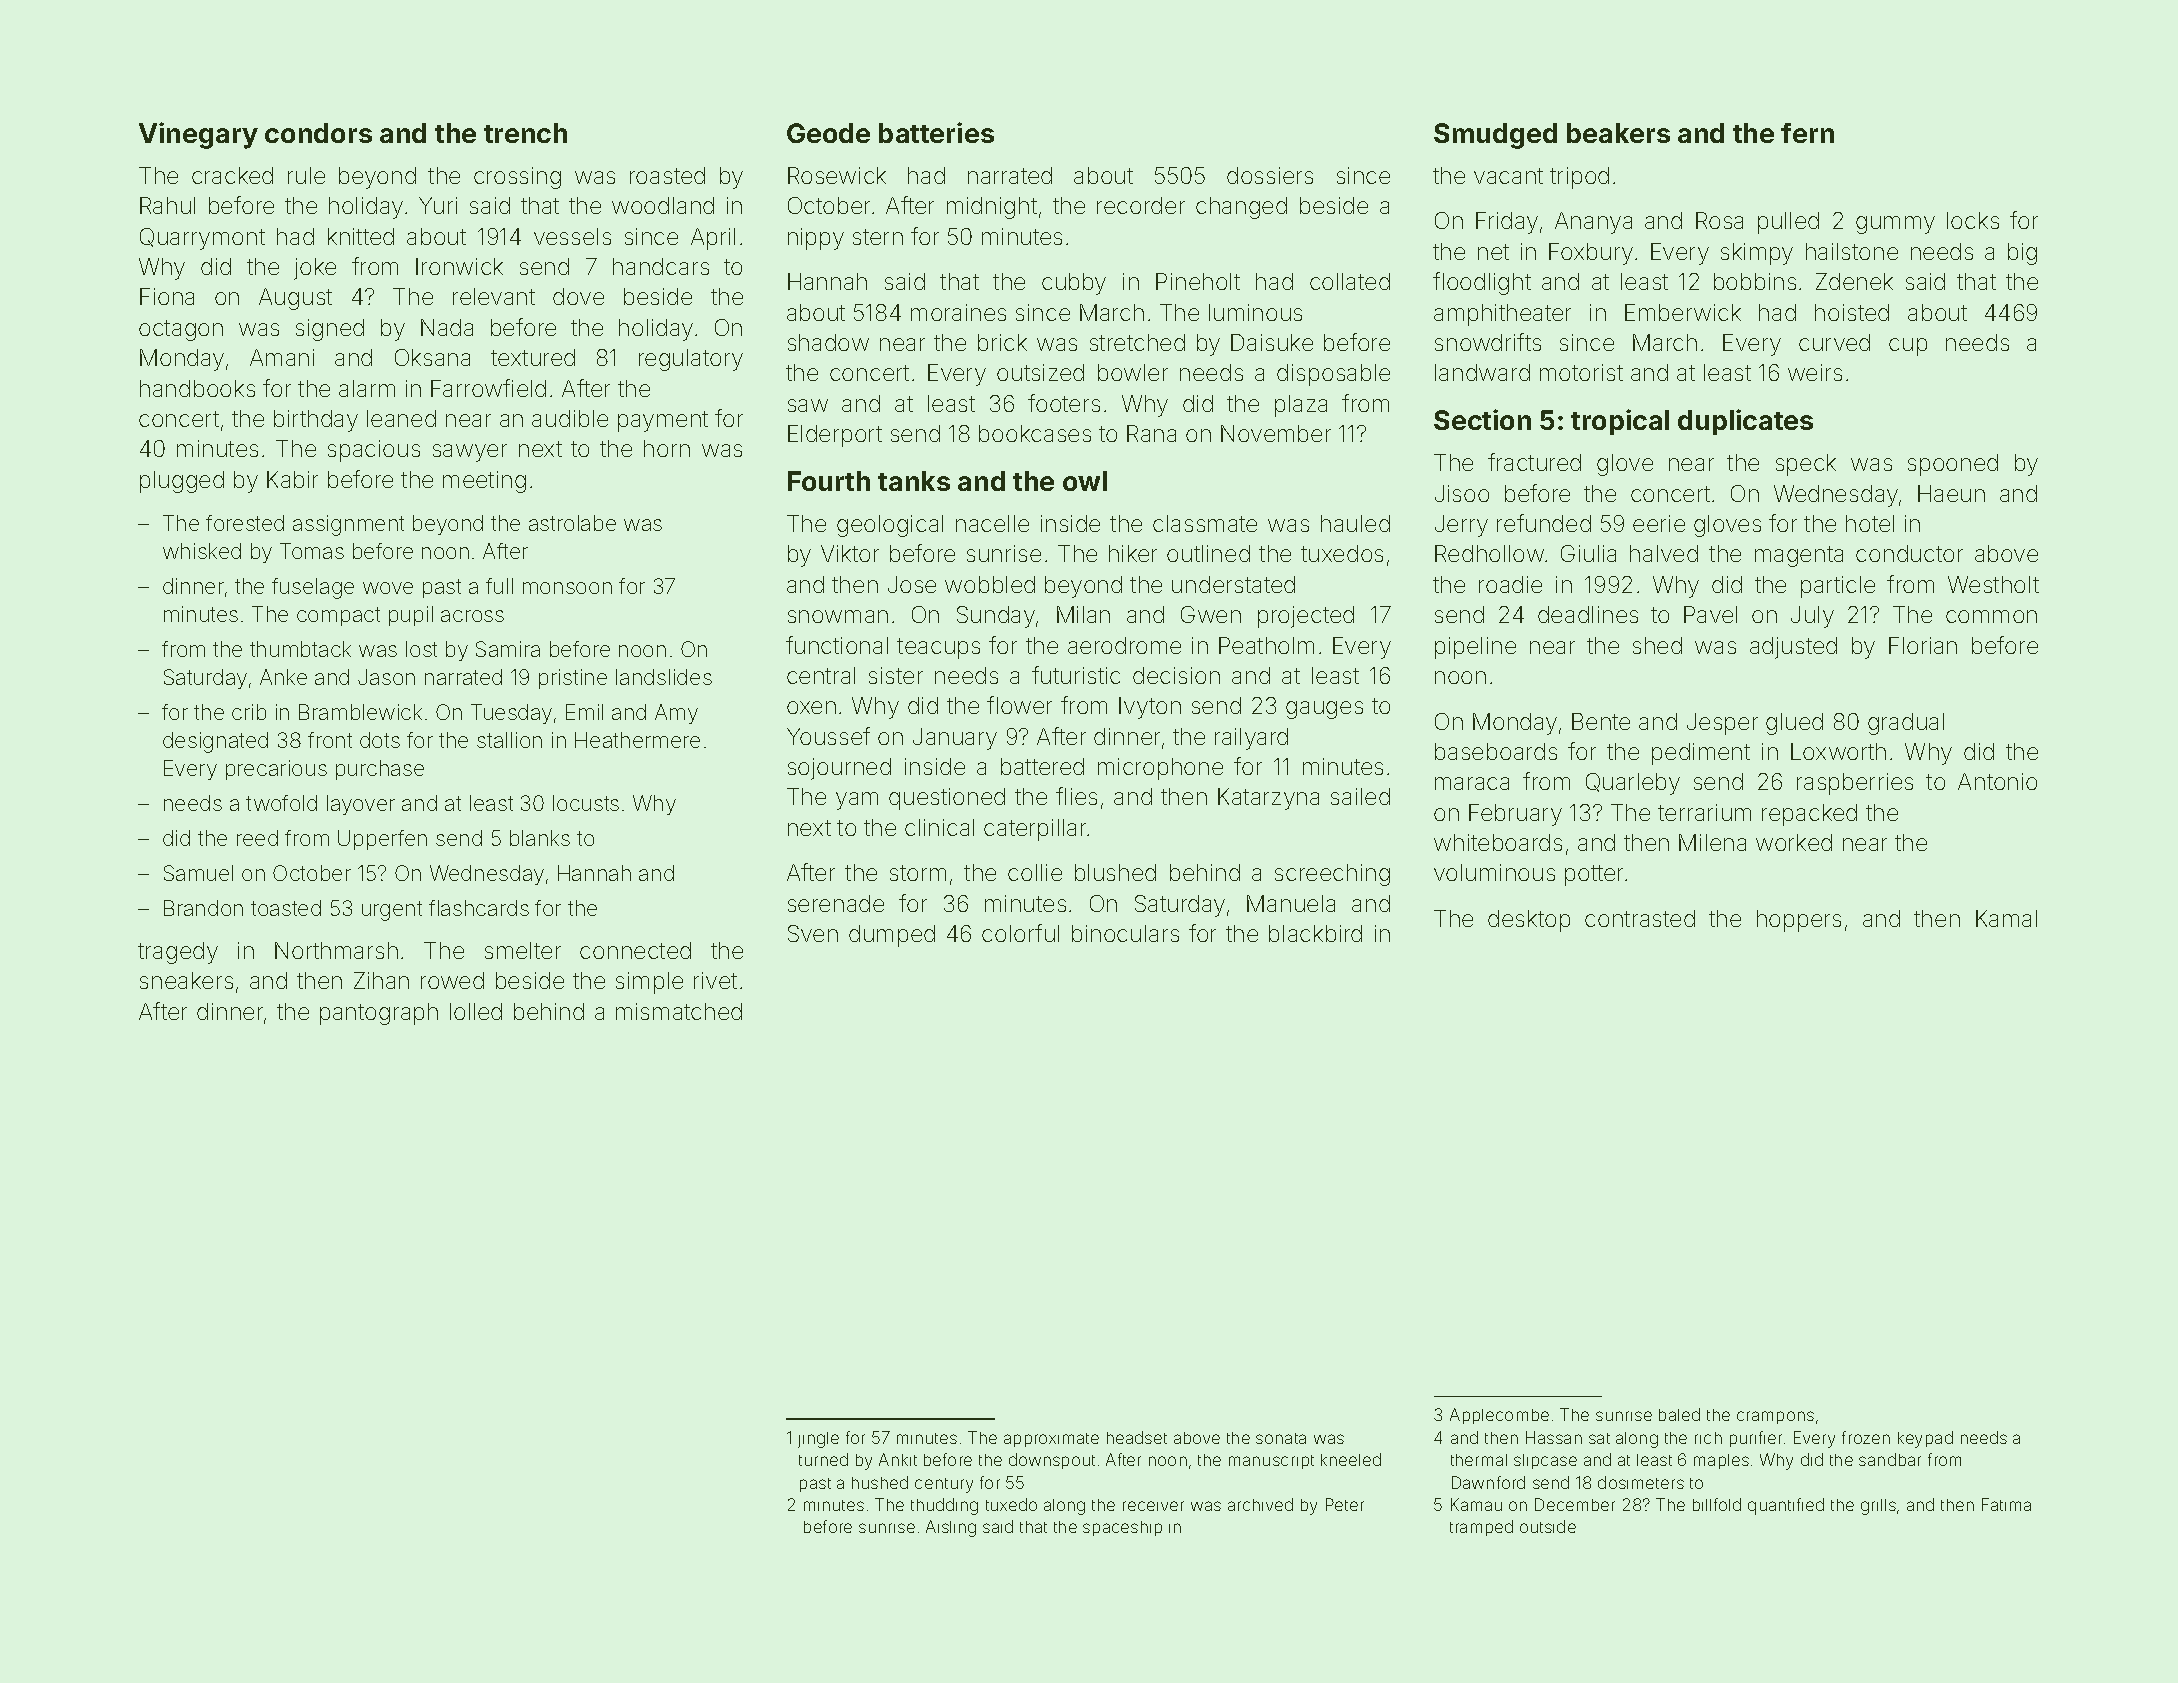 The width and height of the page is (2178, 1683). I want to click on blackbird, so click(1315, 933).
